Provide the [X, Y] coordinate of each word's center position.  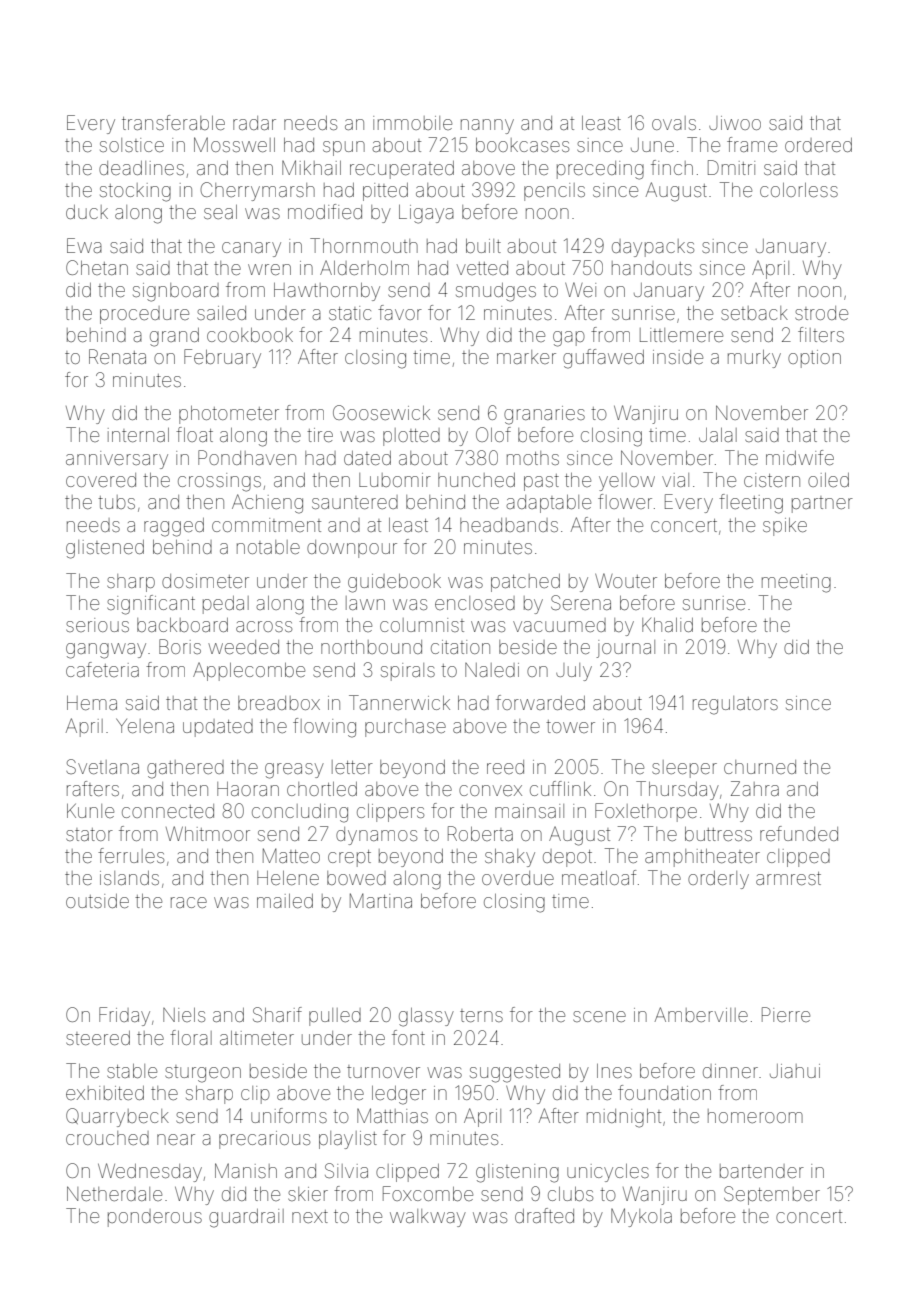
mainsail [529, 811]
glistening [517, 1173]
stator [89, 834]
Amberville [701, 1014]
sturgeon [203, 1074]
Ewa [84, 245]
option [814, 359]
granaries [544, 415]
